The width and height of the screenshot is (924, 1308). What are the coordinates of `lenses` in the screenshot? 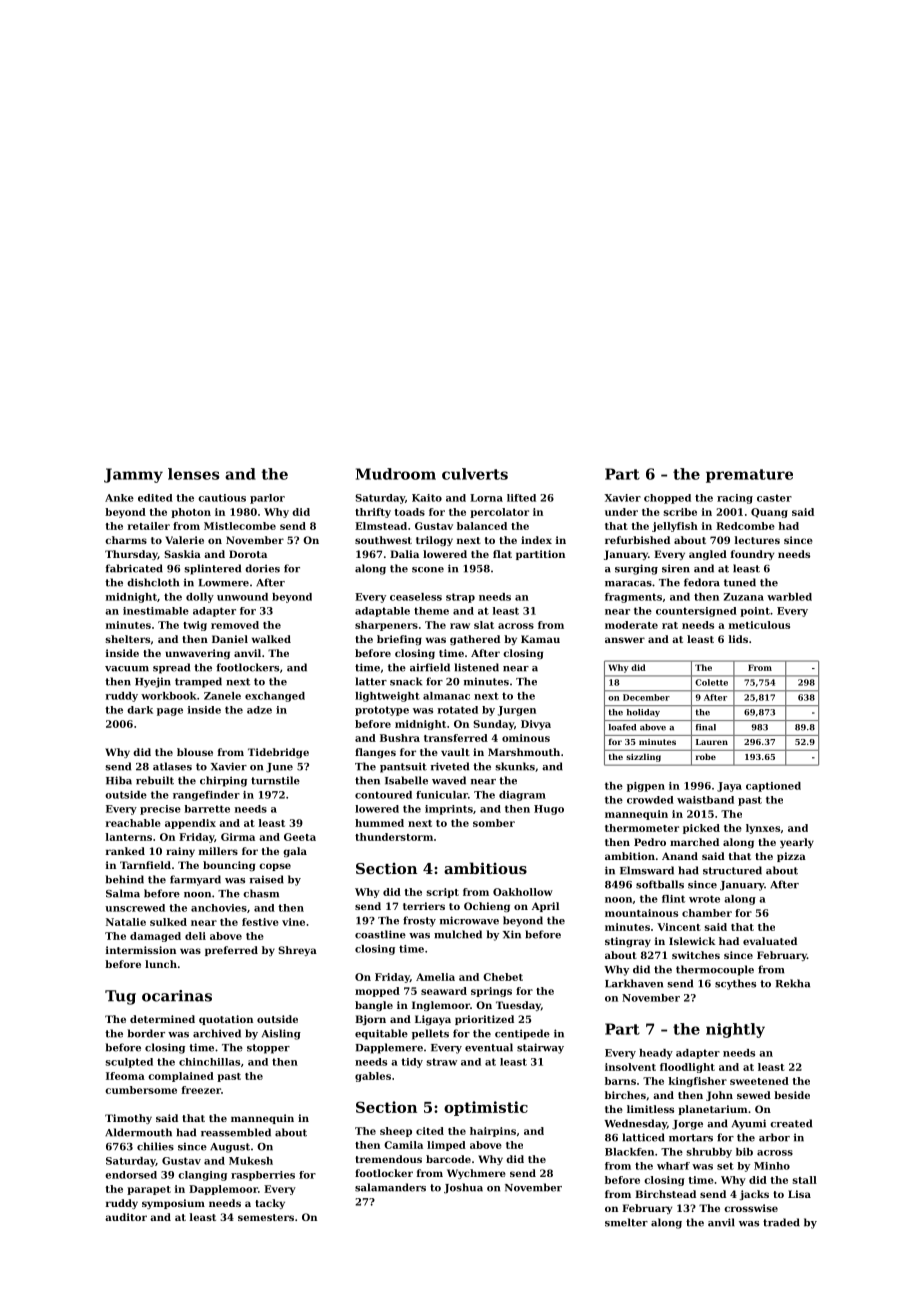 It's located at (193, 474).
